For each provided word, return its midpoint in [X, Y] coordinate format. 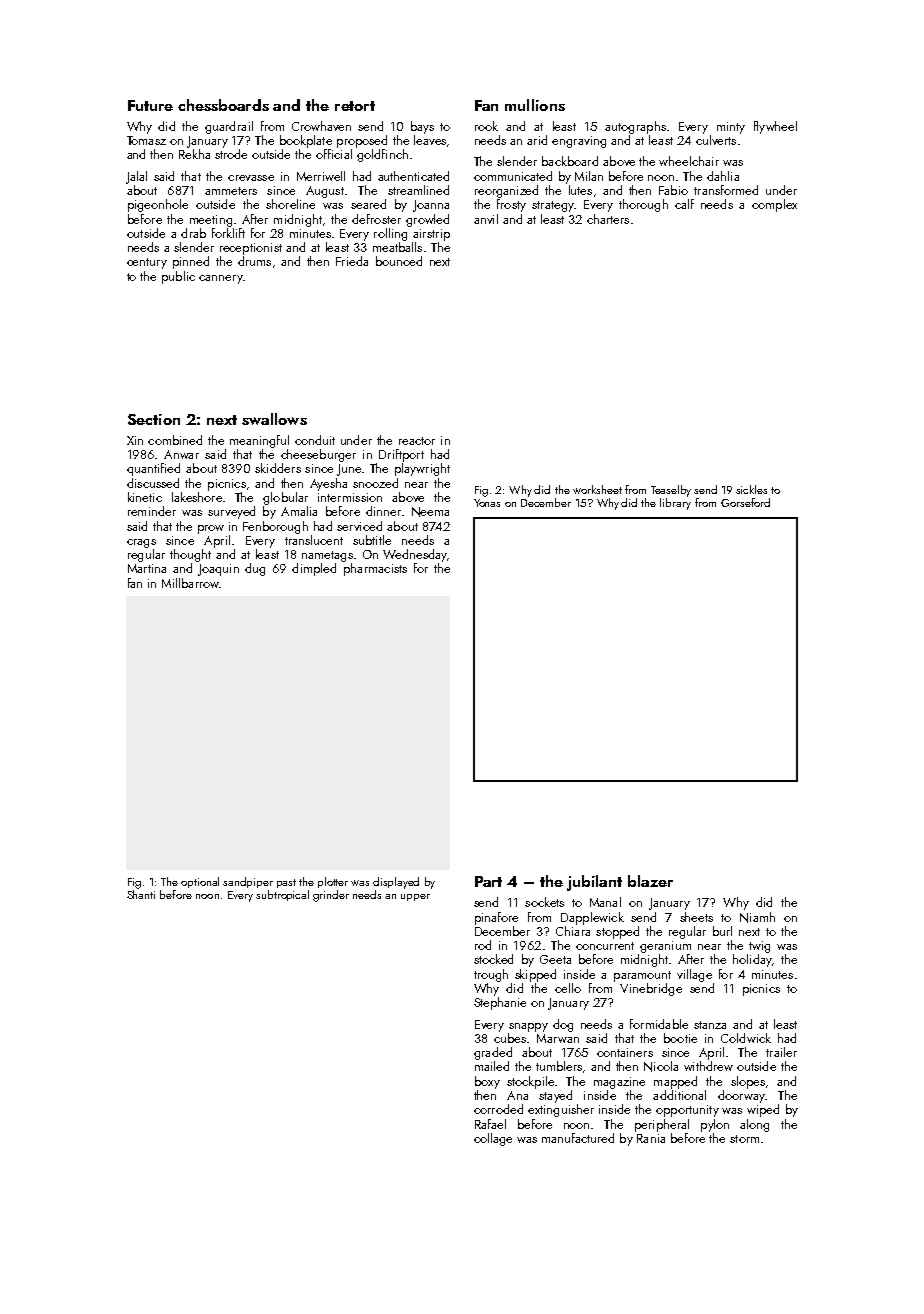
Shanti [141, 894]
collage [493, 1139]
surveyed [231, 512]
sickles [751, 489]
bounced [399, 261]
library [675, 504]
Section [154, 419]
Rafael [490, 1124]
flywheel [775, 127]
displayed [396, 883]
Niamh [757, 917]
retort [355, 106]
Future [150, 105]
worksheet [597, 489]
